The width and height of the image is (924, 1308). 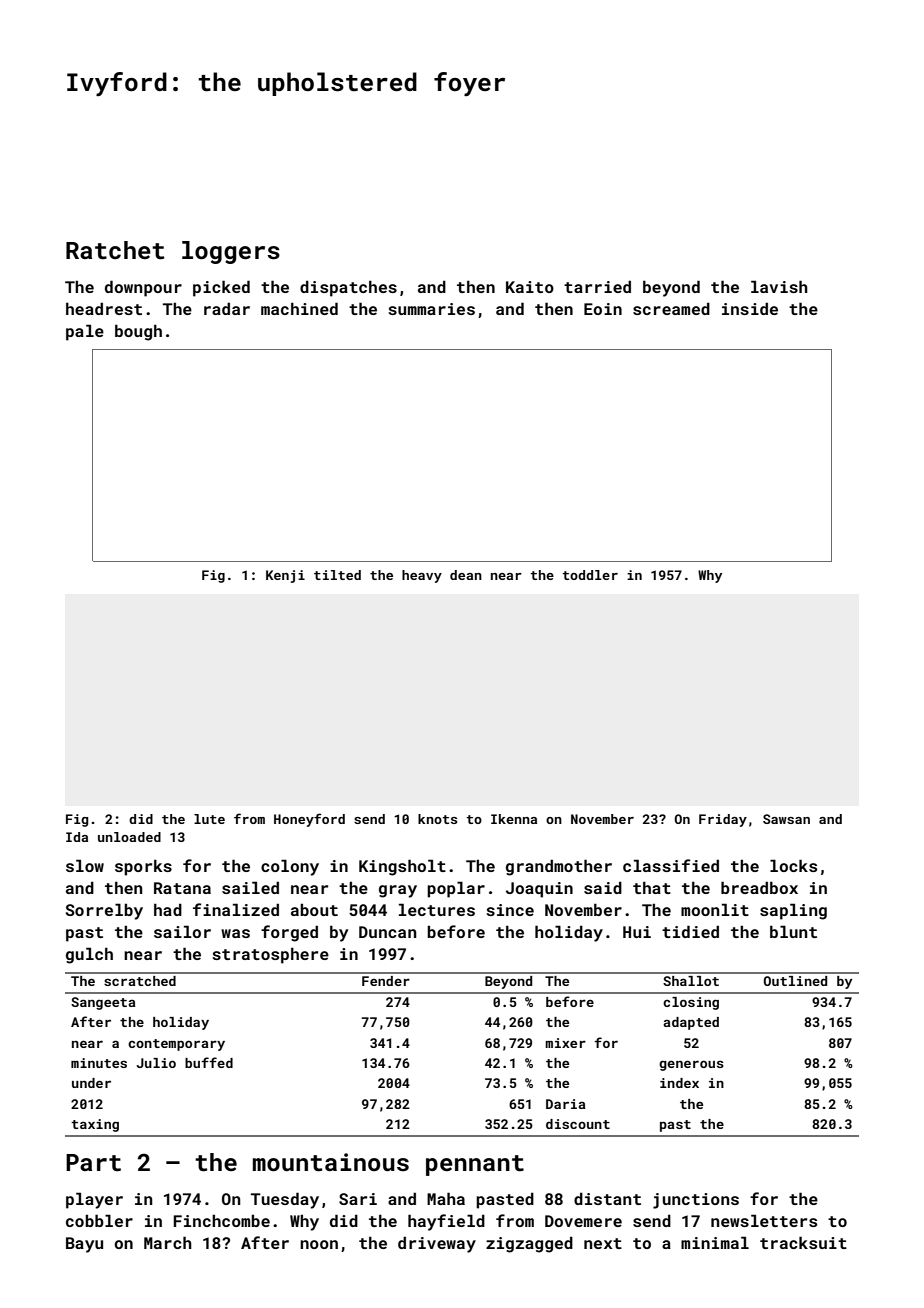 What do you see at coordinates (314, 910) in the image?
I see `about` at bounding box center [314, 910].
